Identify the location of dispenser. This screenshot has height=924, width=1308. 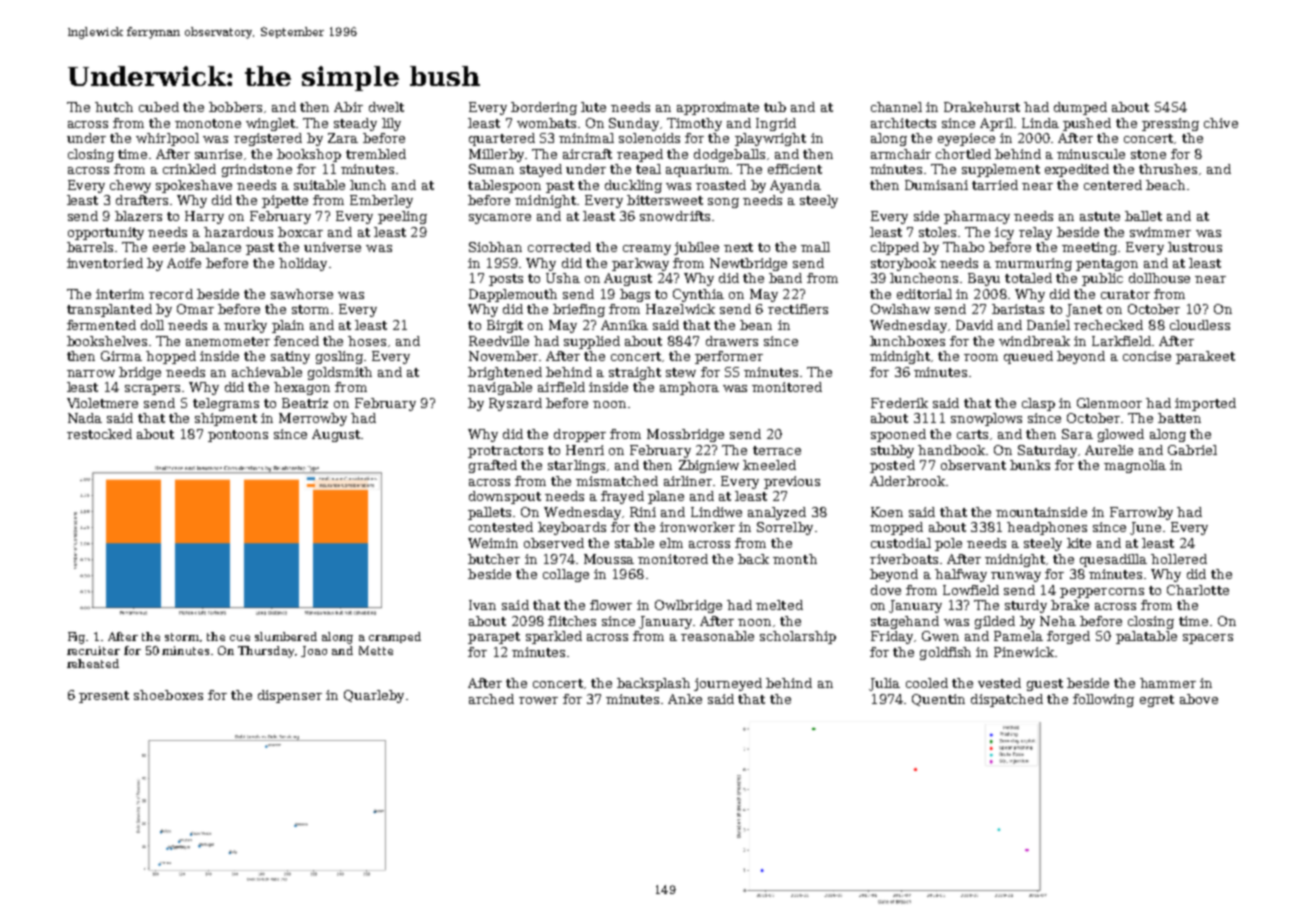
(290, 696).
